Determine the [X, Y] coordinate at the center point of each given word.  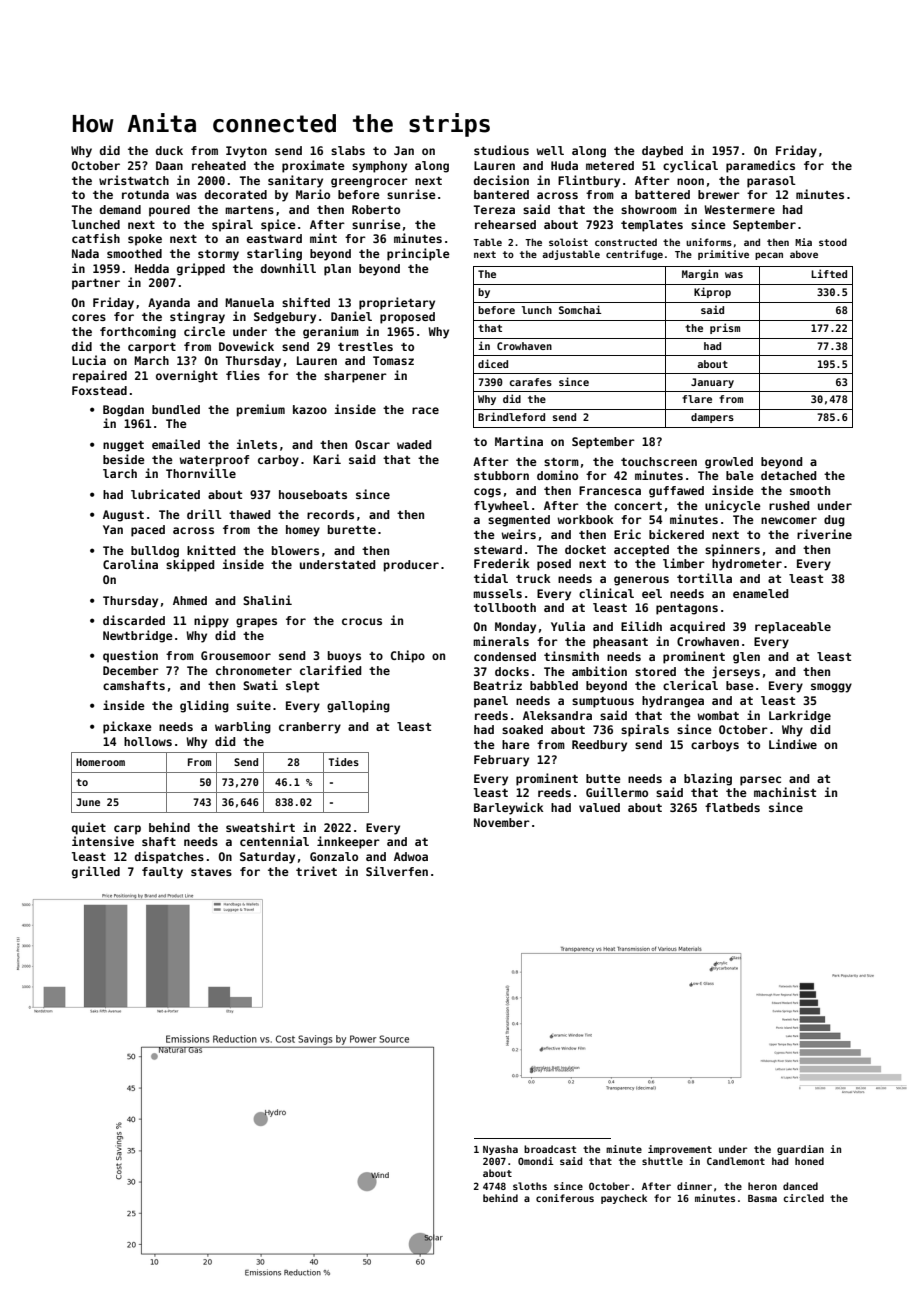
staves [211, 872]
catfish [96, 238]
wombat [718, 715]
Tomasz [393, 360]
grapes [256, 623]
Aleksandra [557, 715]
